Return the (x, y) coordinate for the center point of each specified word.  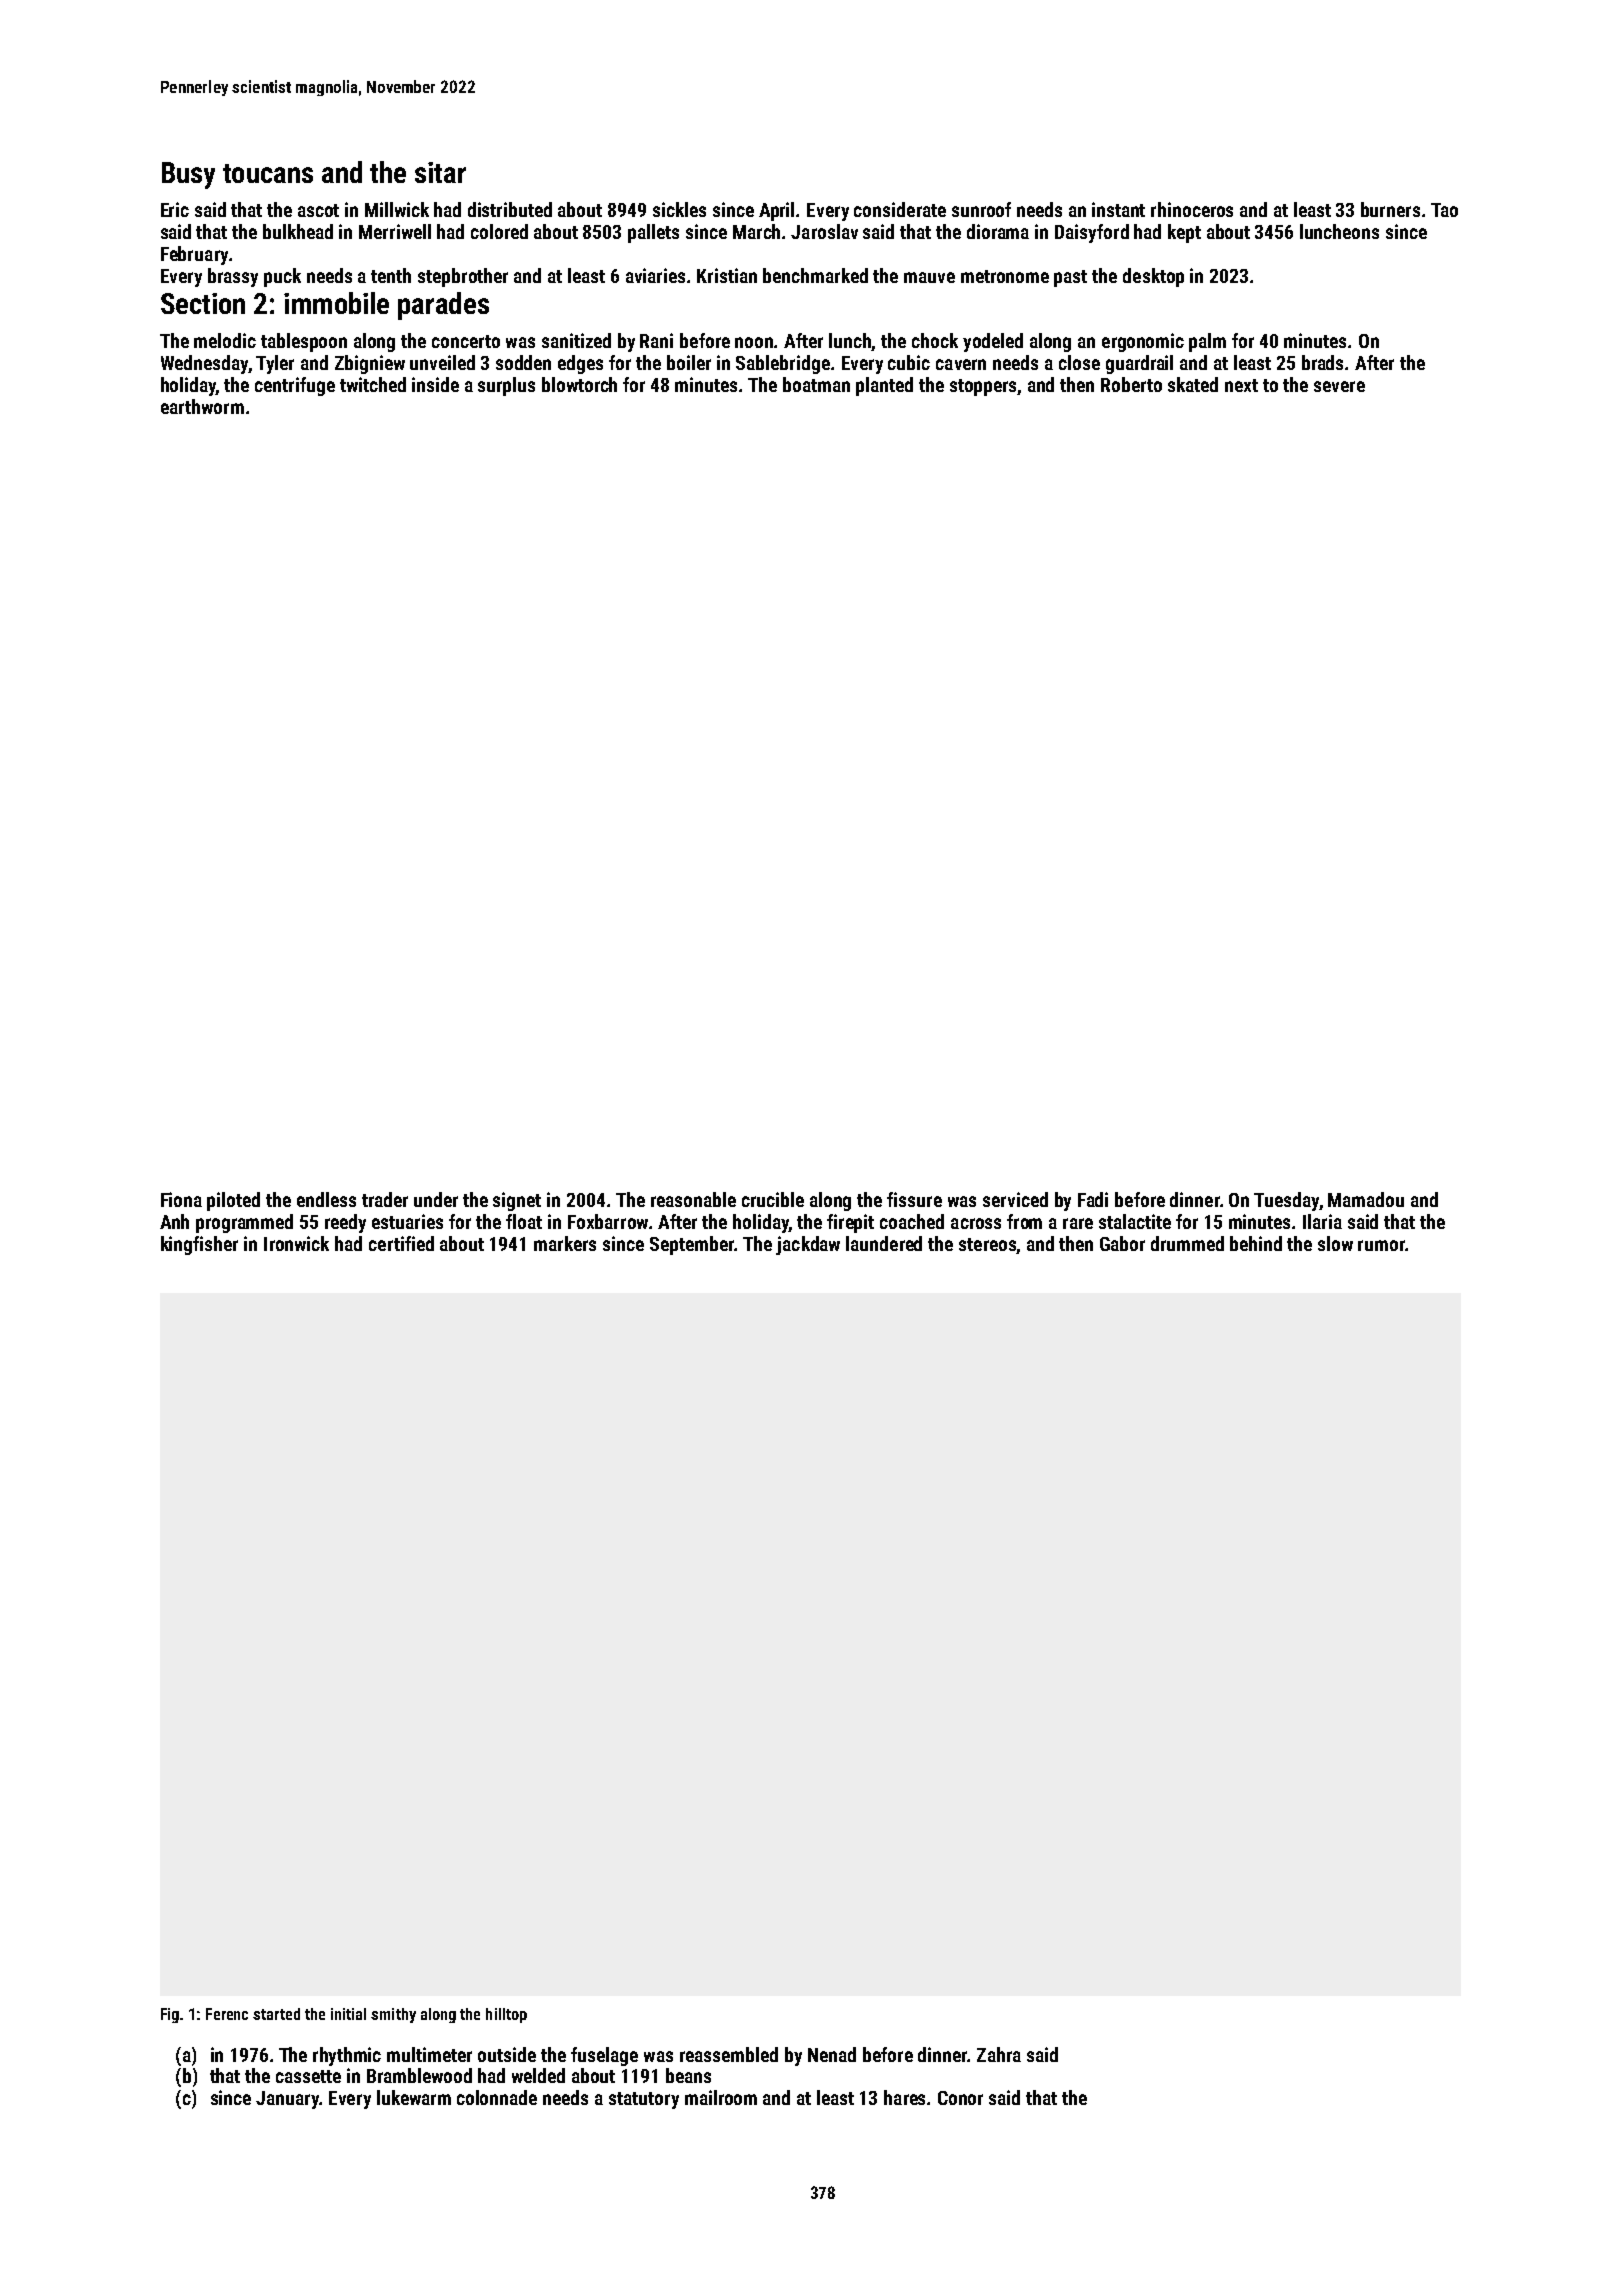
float (524, 1221)
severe (1339, 386)
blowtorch (579, 384)
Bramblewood (419, 2075)
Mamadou (1366, 1199)
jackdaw (808, 1245)
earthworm (202, 406)
